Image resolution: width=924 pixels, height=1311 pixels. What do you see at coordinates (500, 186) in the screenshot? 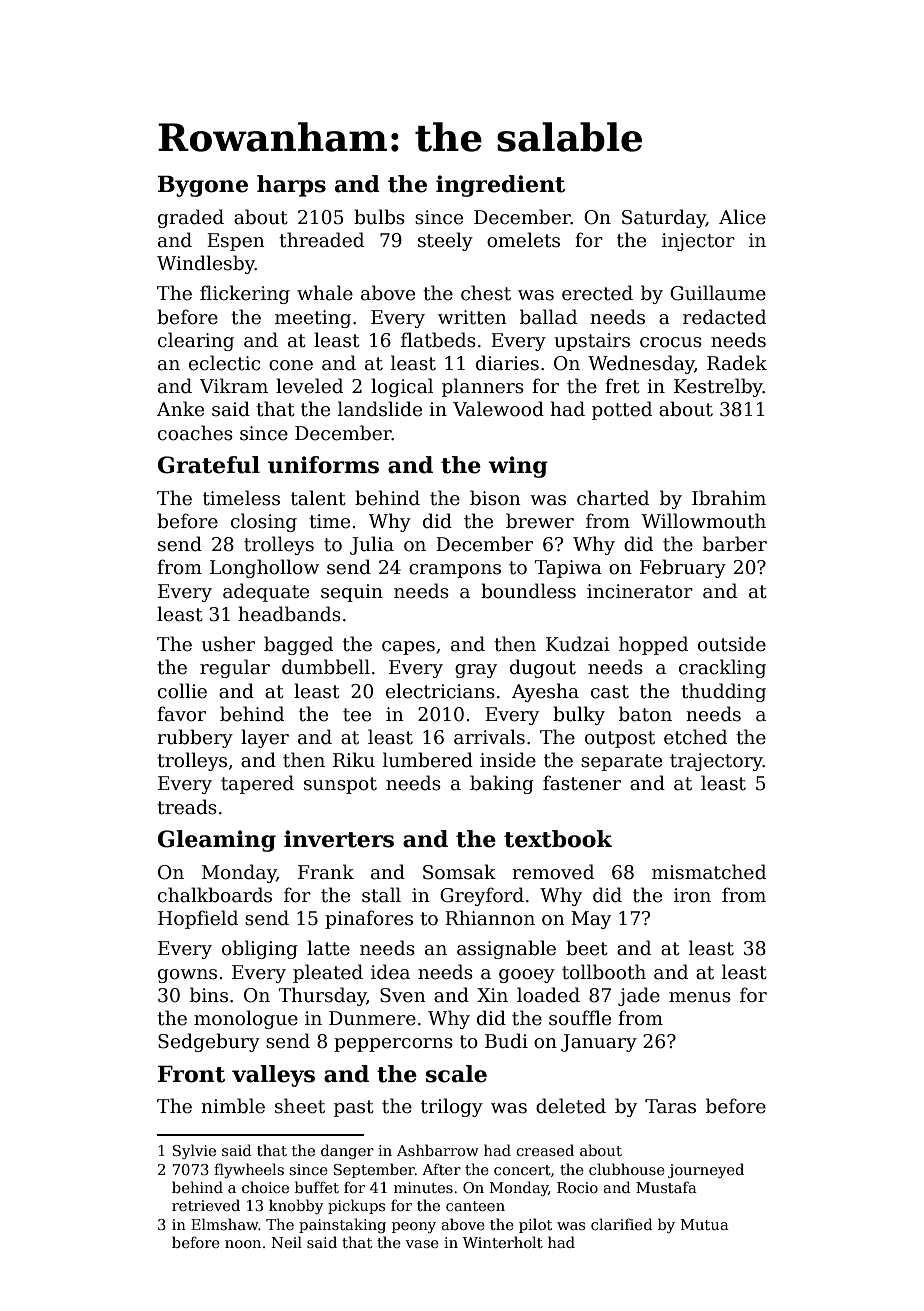
I see `ingredient` at bounding box center [500, 186].
